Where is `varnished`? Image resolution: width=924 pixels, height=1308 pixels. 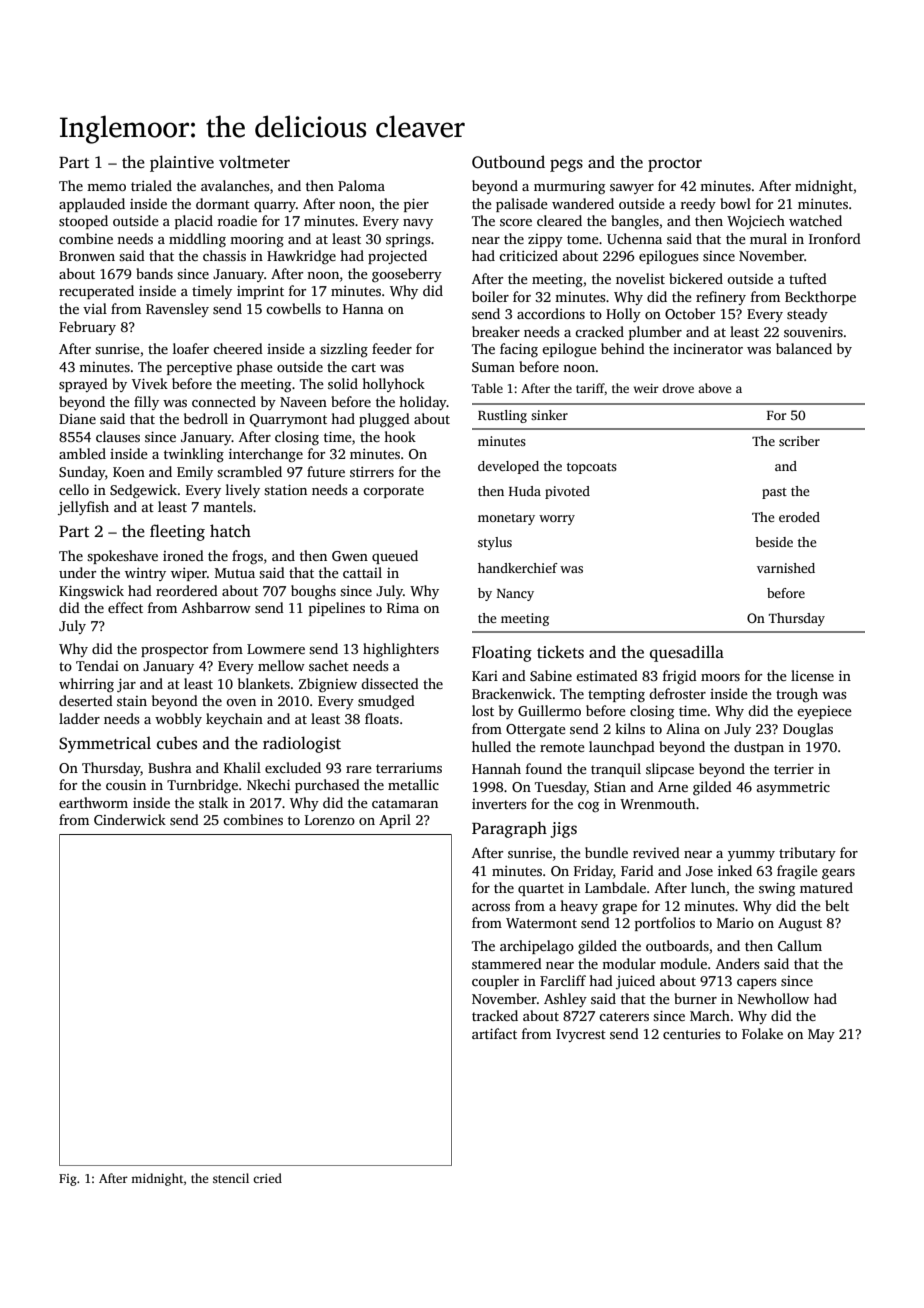 varnished is located at coordinates (786, 568).
